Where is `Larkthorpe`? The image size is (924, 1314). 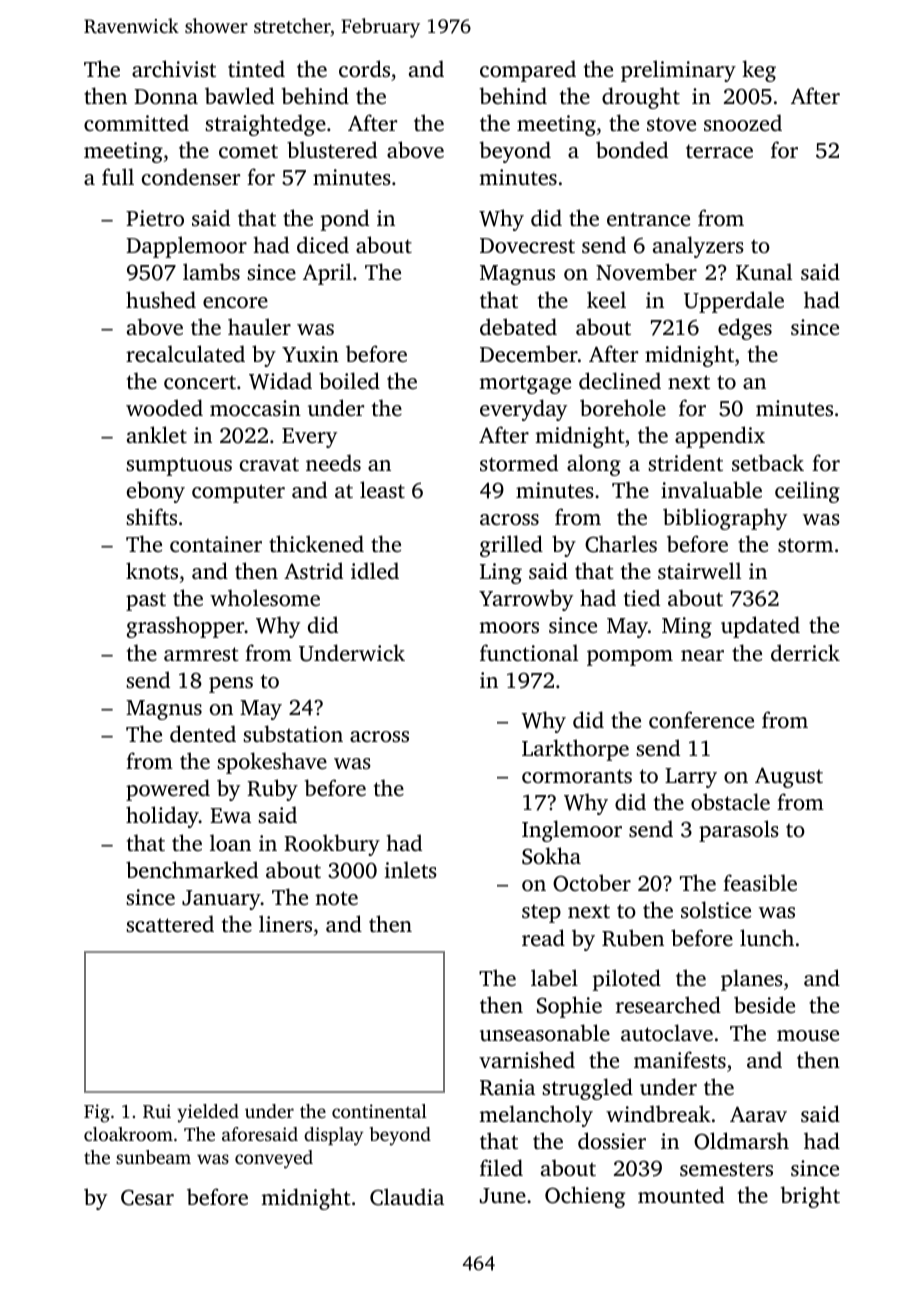 Larkthorpe is located at coordinates (575, 750).
